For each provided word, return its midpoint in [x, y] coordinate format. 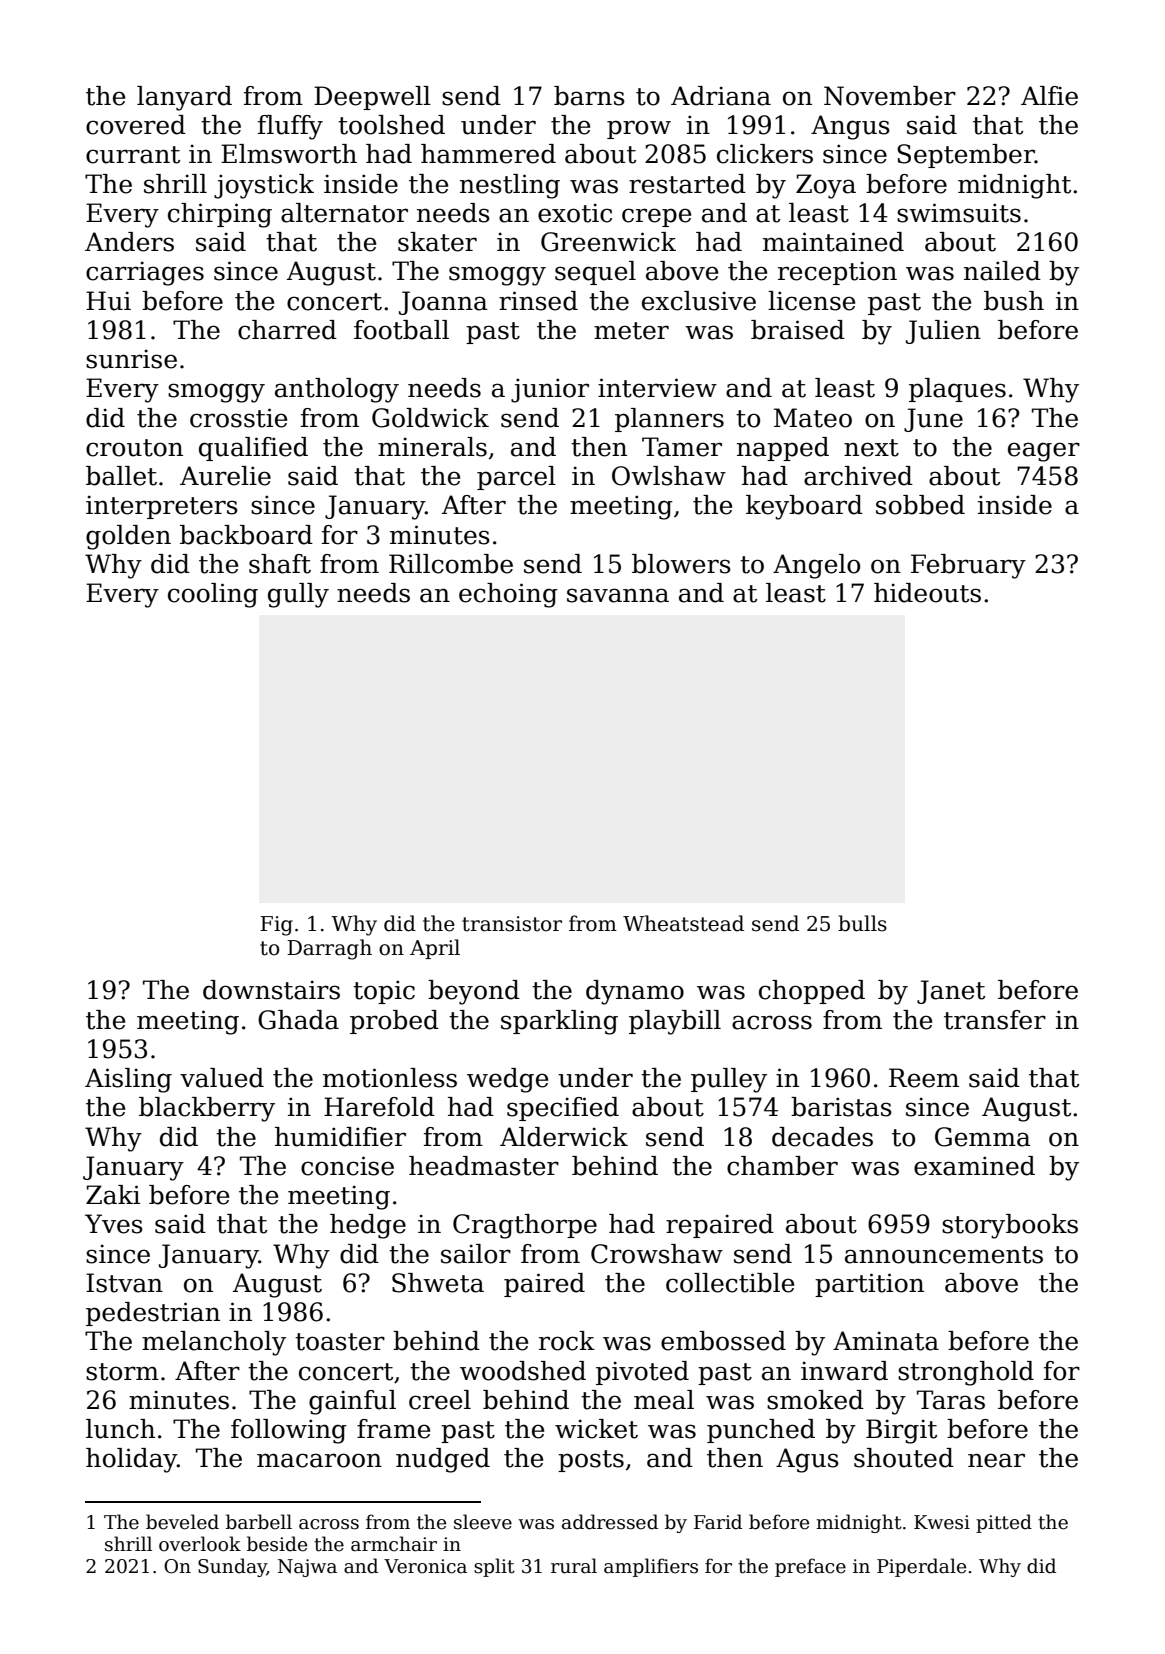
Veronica [425, 1566]
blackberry [207, 1109]
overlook [200, 1544]
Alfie [1049, 96]
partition [869, 1285]
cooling [213, 595]
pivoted [642, 1373]
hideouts [927, 593]
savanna [618, 595]
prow [639, 129]
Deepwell [372, 98]
